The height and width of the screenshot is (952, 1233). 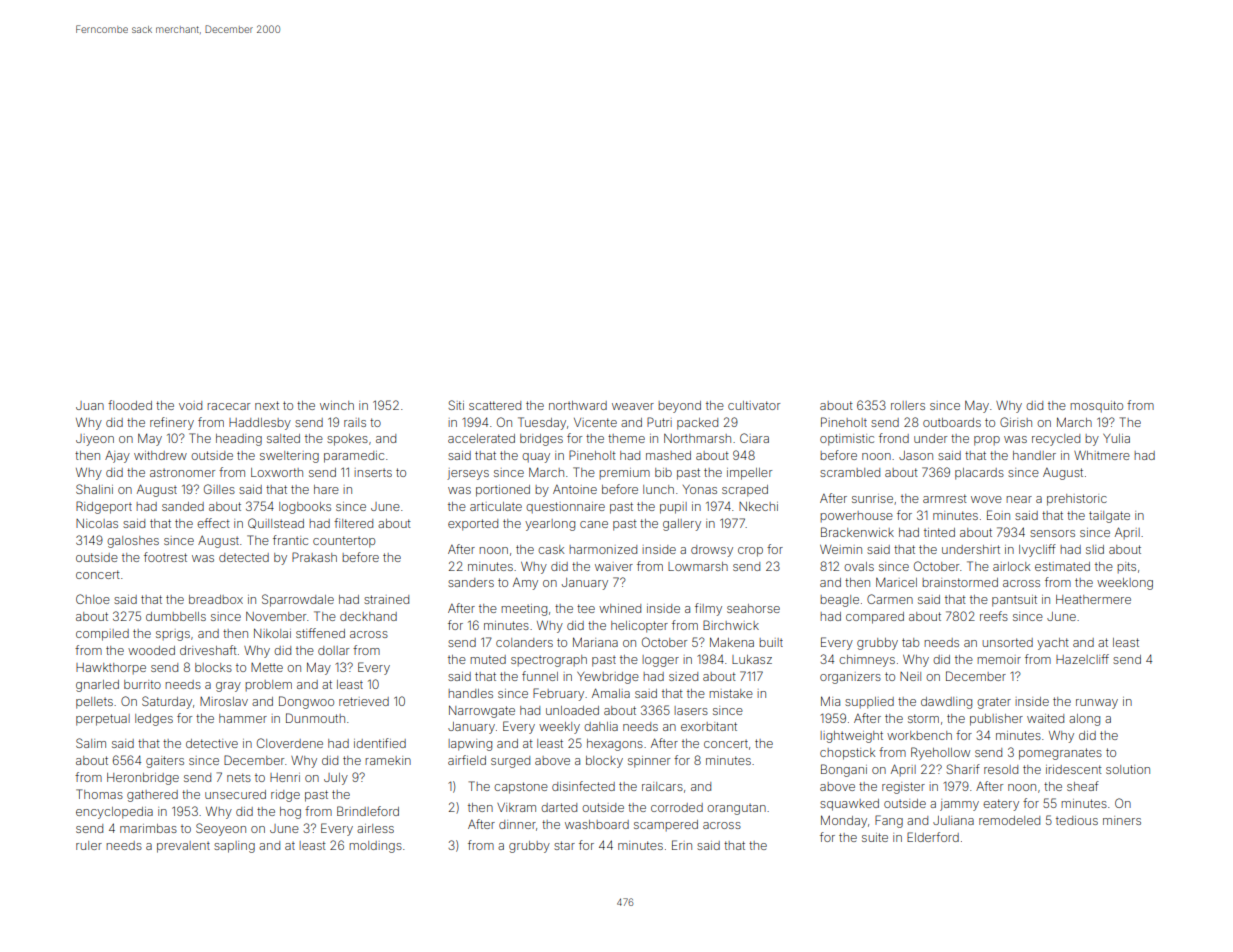 I want to click on prehistoric, so click(x=1077, y=500).
